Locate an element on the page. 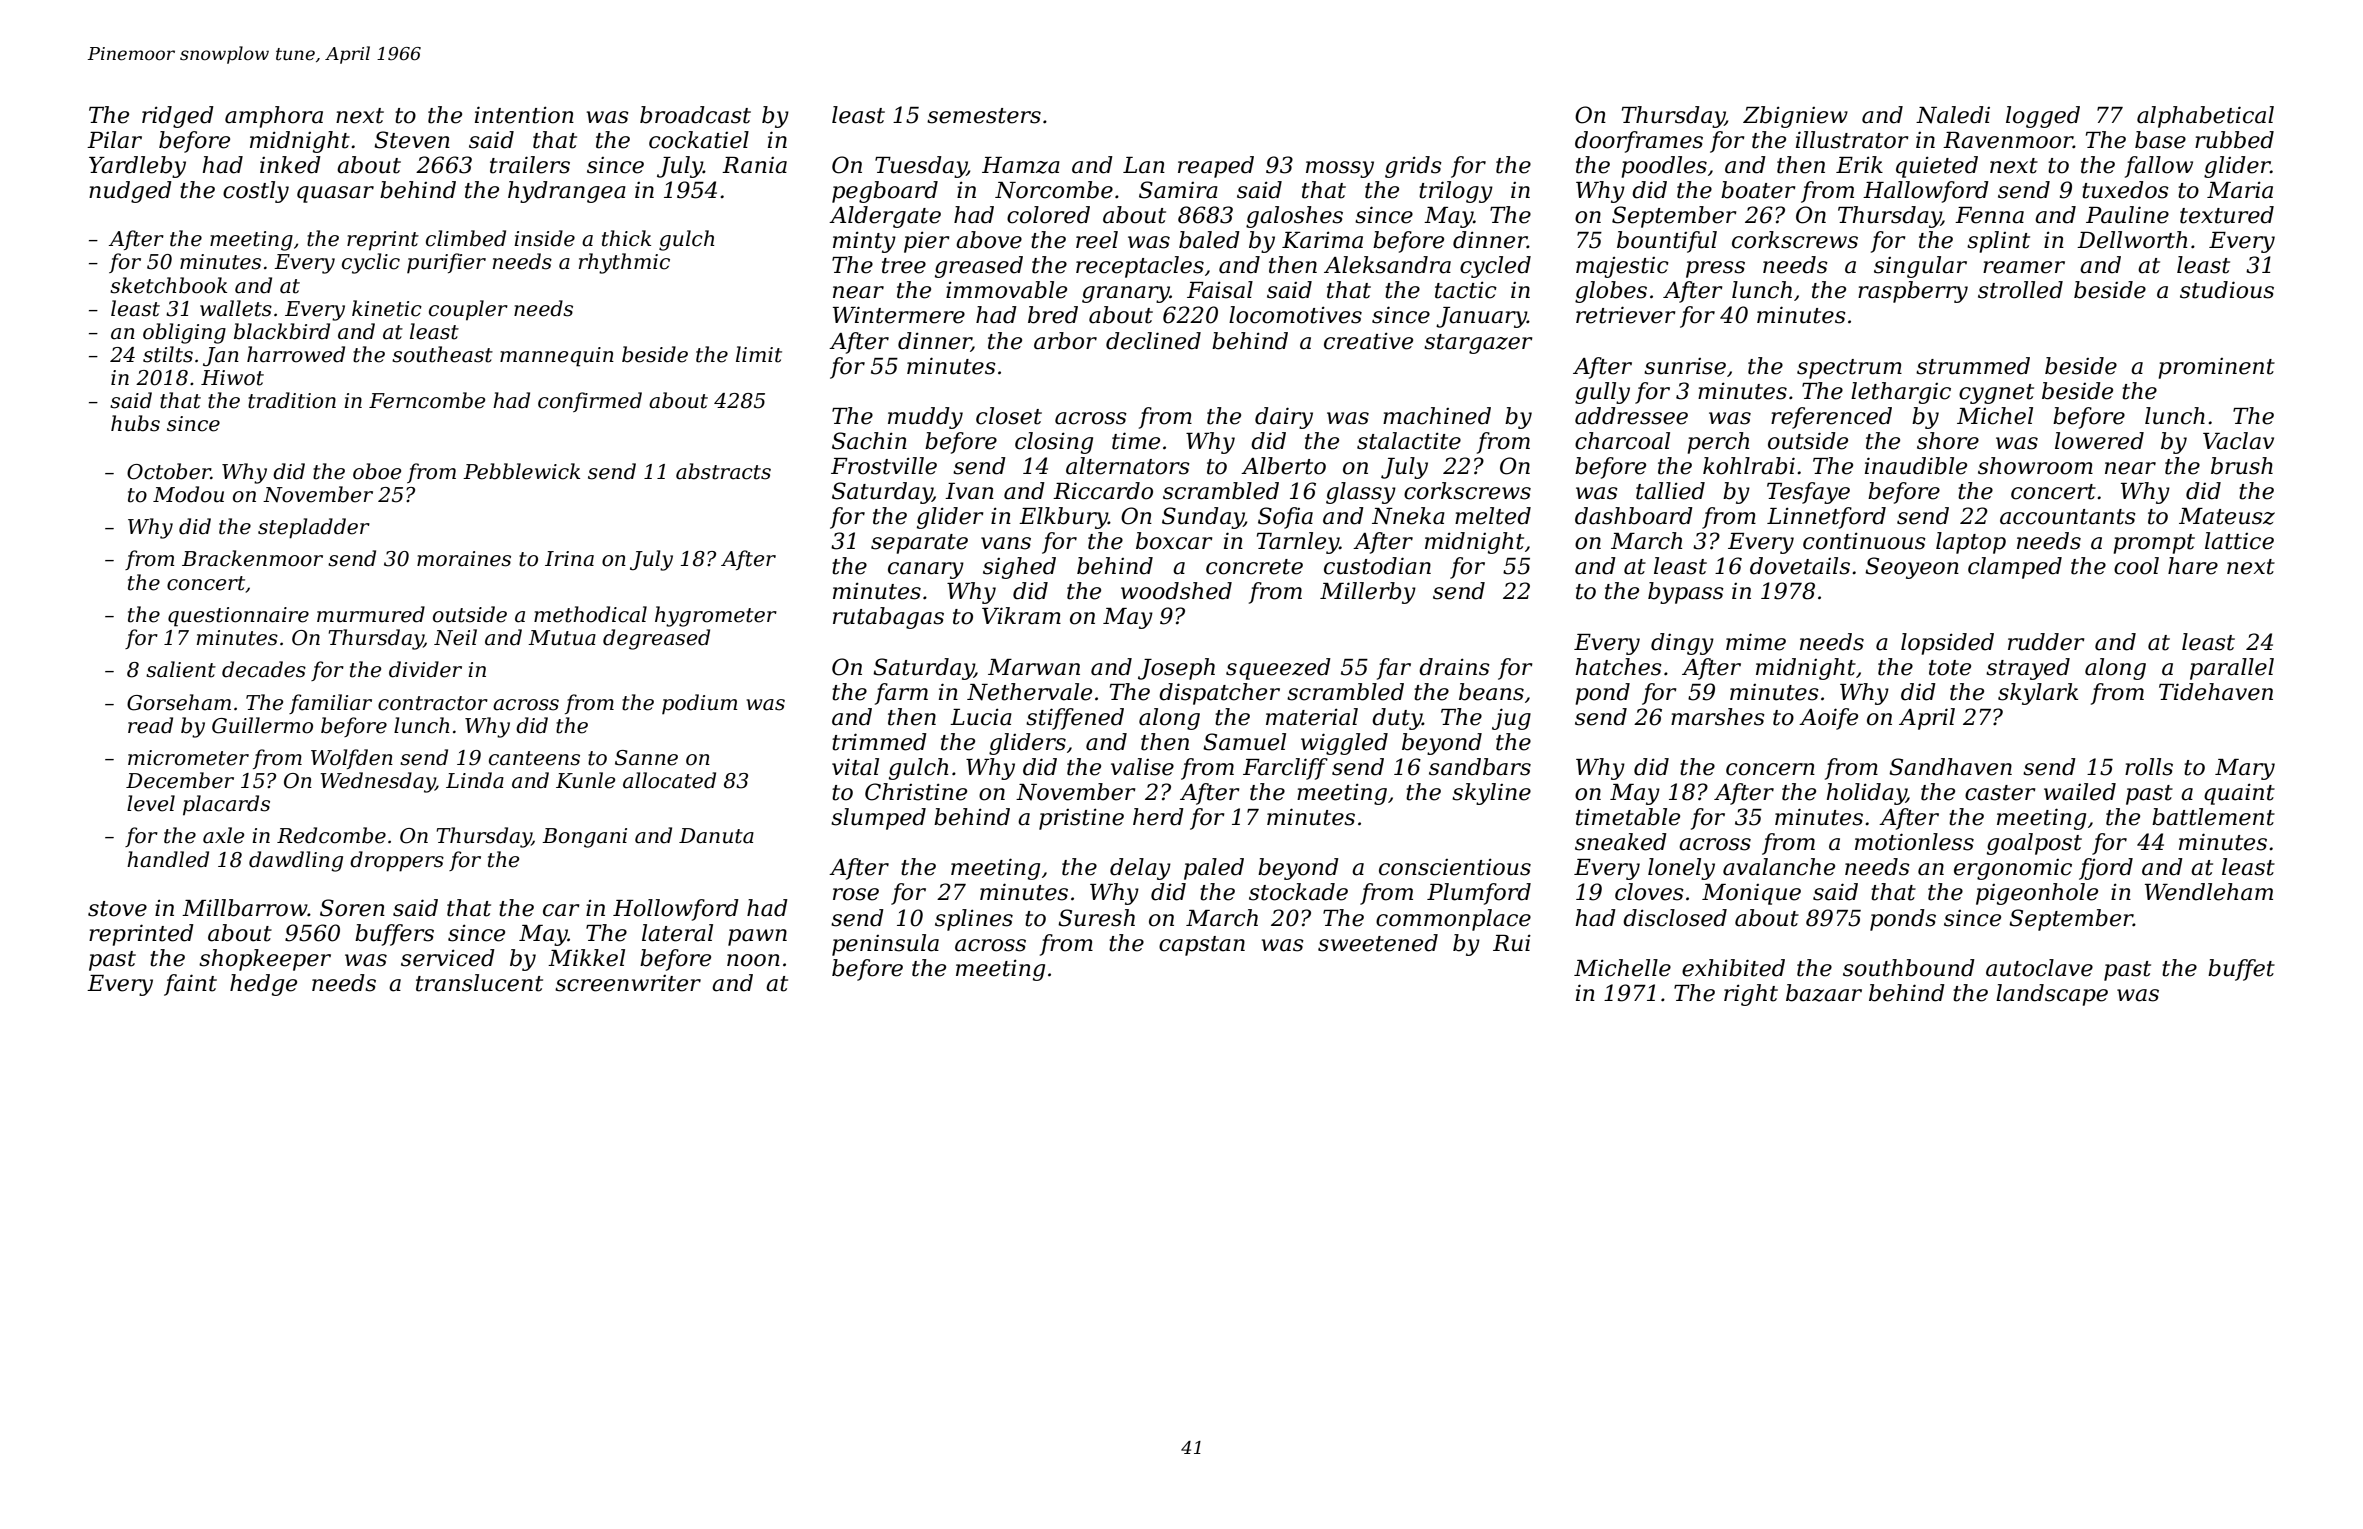  Pebblewick is located at coordinates (521, 471).
